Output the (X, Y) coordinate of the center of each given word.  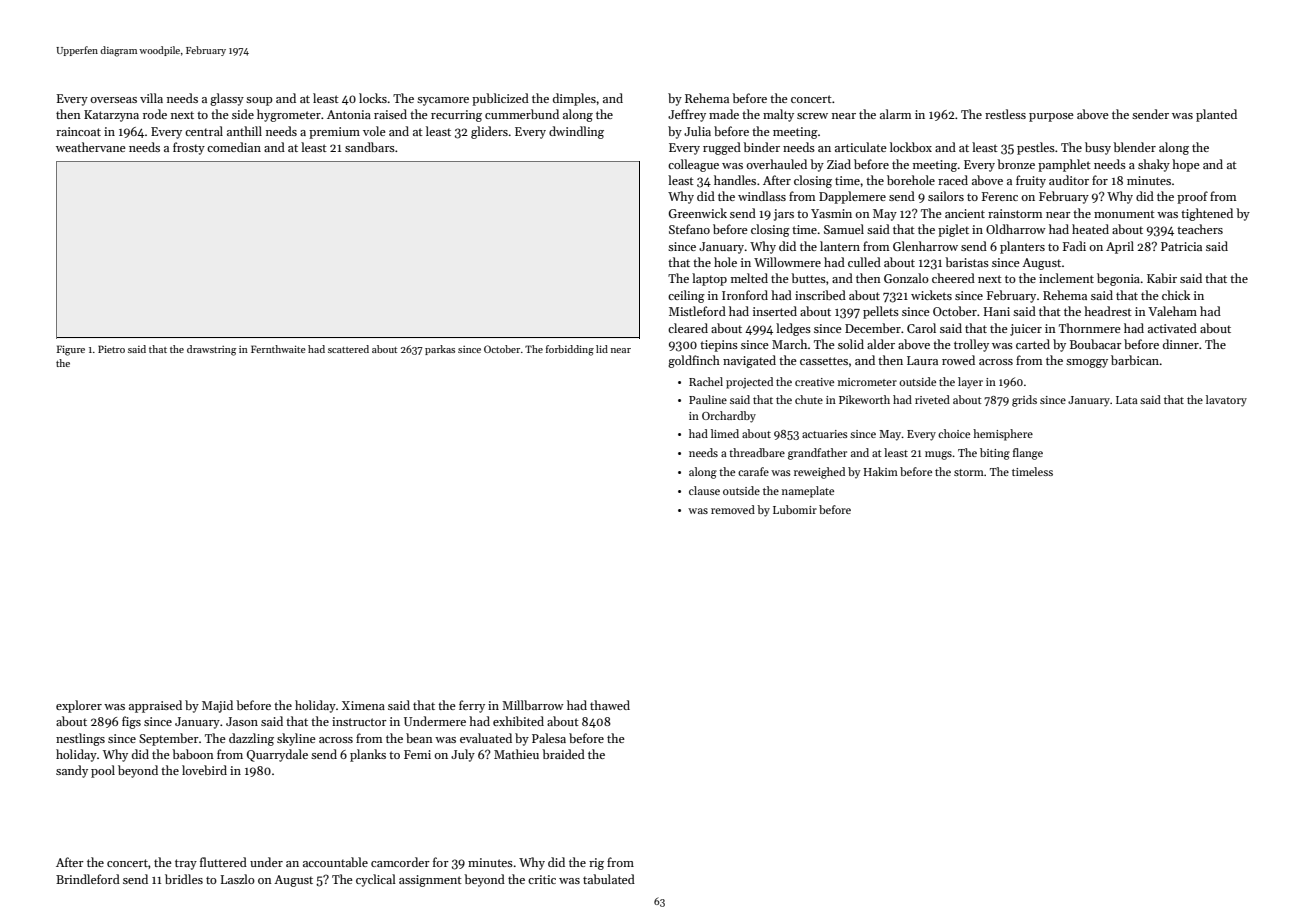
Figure (71, 350)
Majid (217, 706)
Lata (1127, 400)
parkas (440, 350)
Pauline (708, 399)
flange (1028, 454)
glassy (227, 99)
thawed (610, 705)
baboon (193, 754)
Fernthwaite (278, 349)
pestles (1036, 148)
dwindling (576, 132)
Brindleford (88, 879)
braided (563, 754)
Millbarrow (533, 705)
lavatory (1226, 401)
